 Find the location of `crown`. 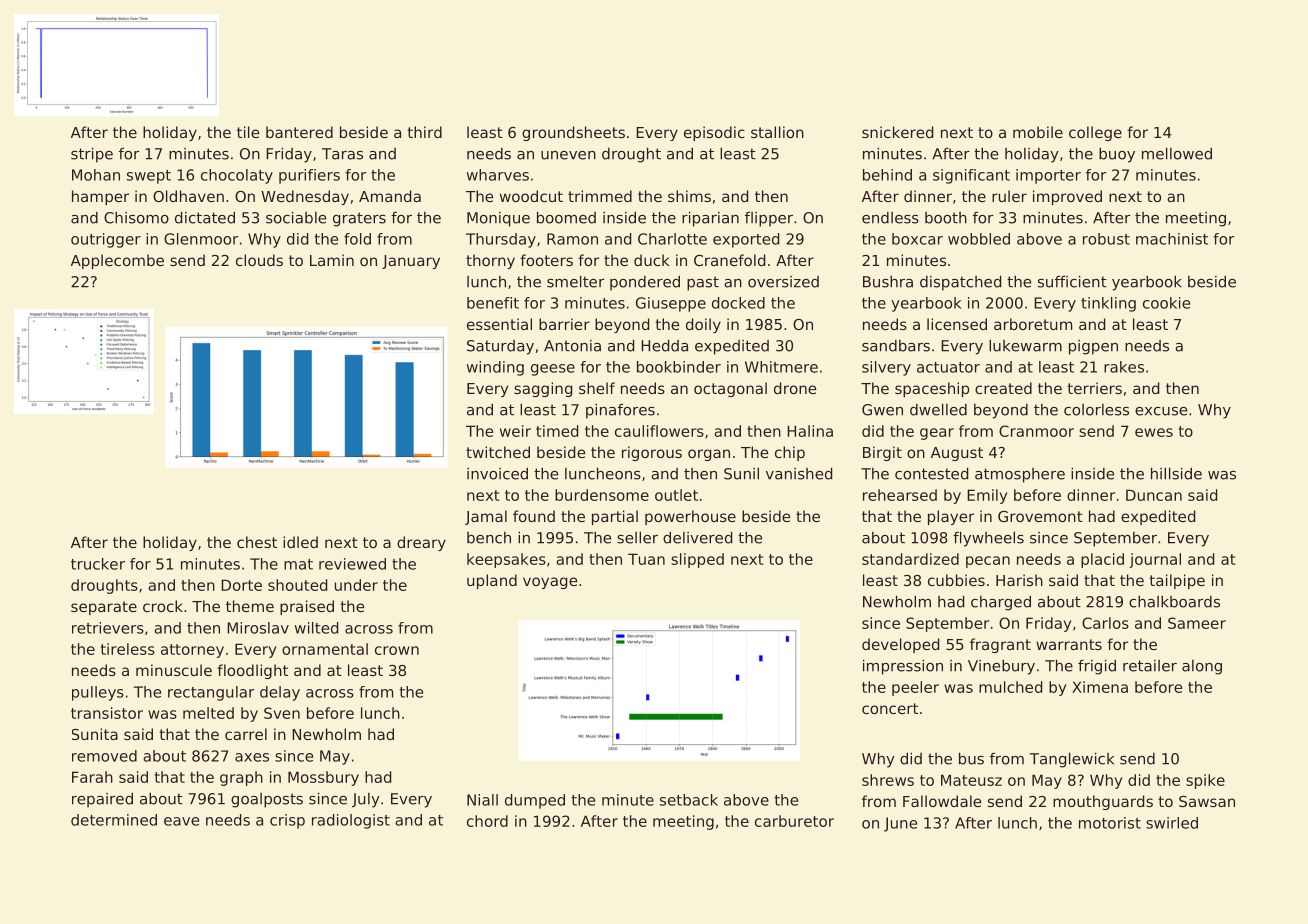

crown is located at coordinates (397, 650).
